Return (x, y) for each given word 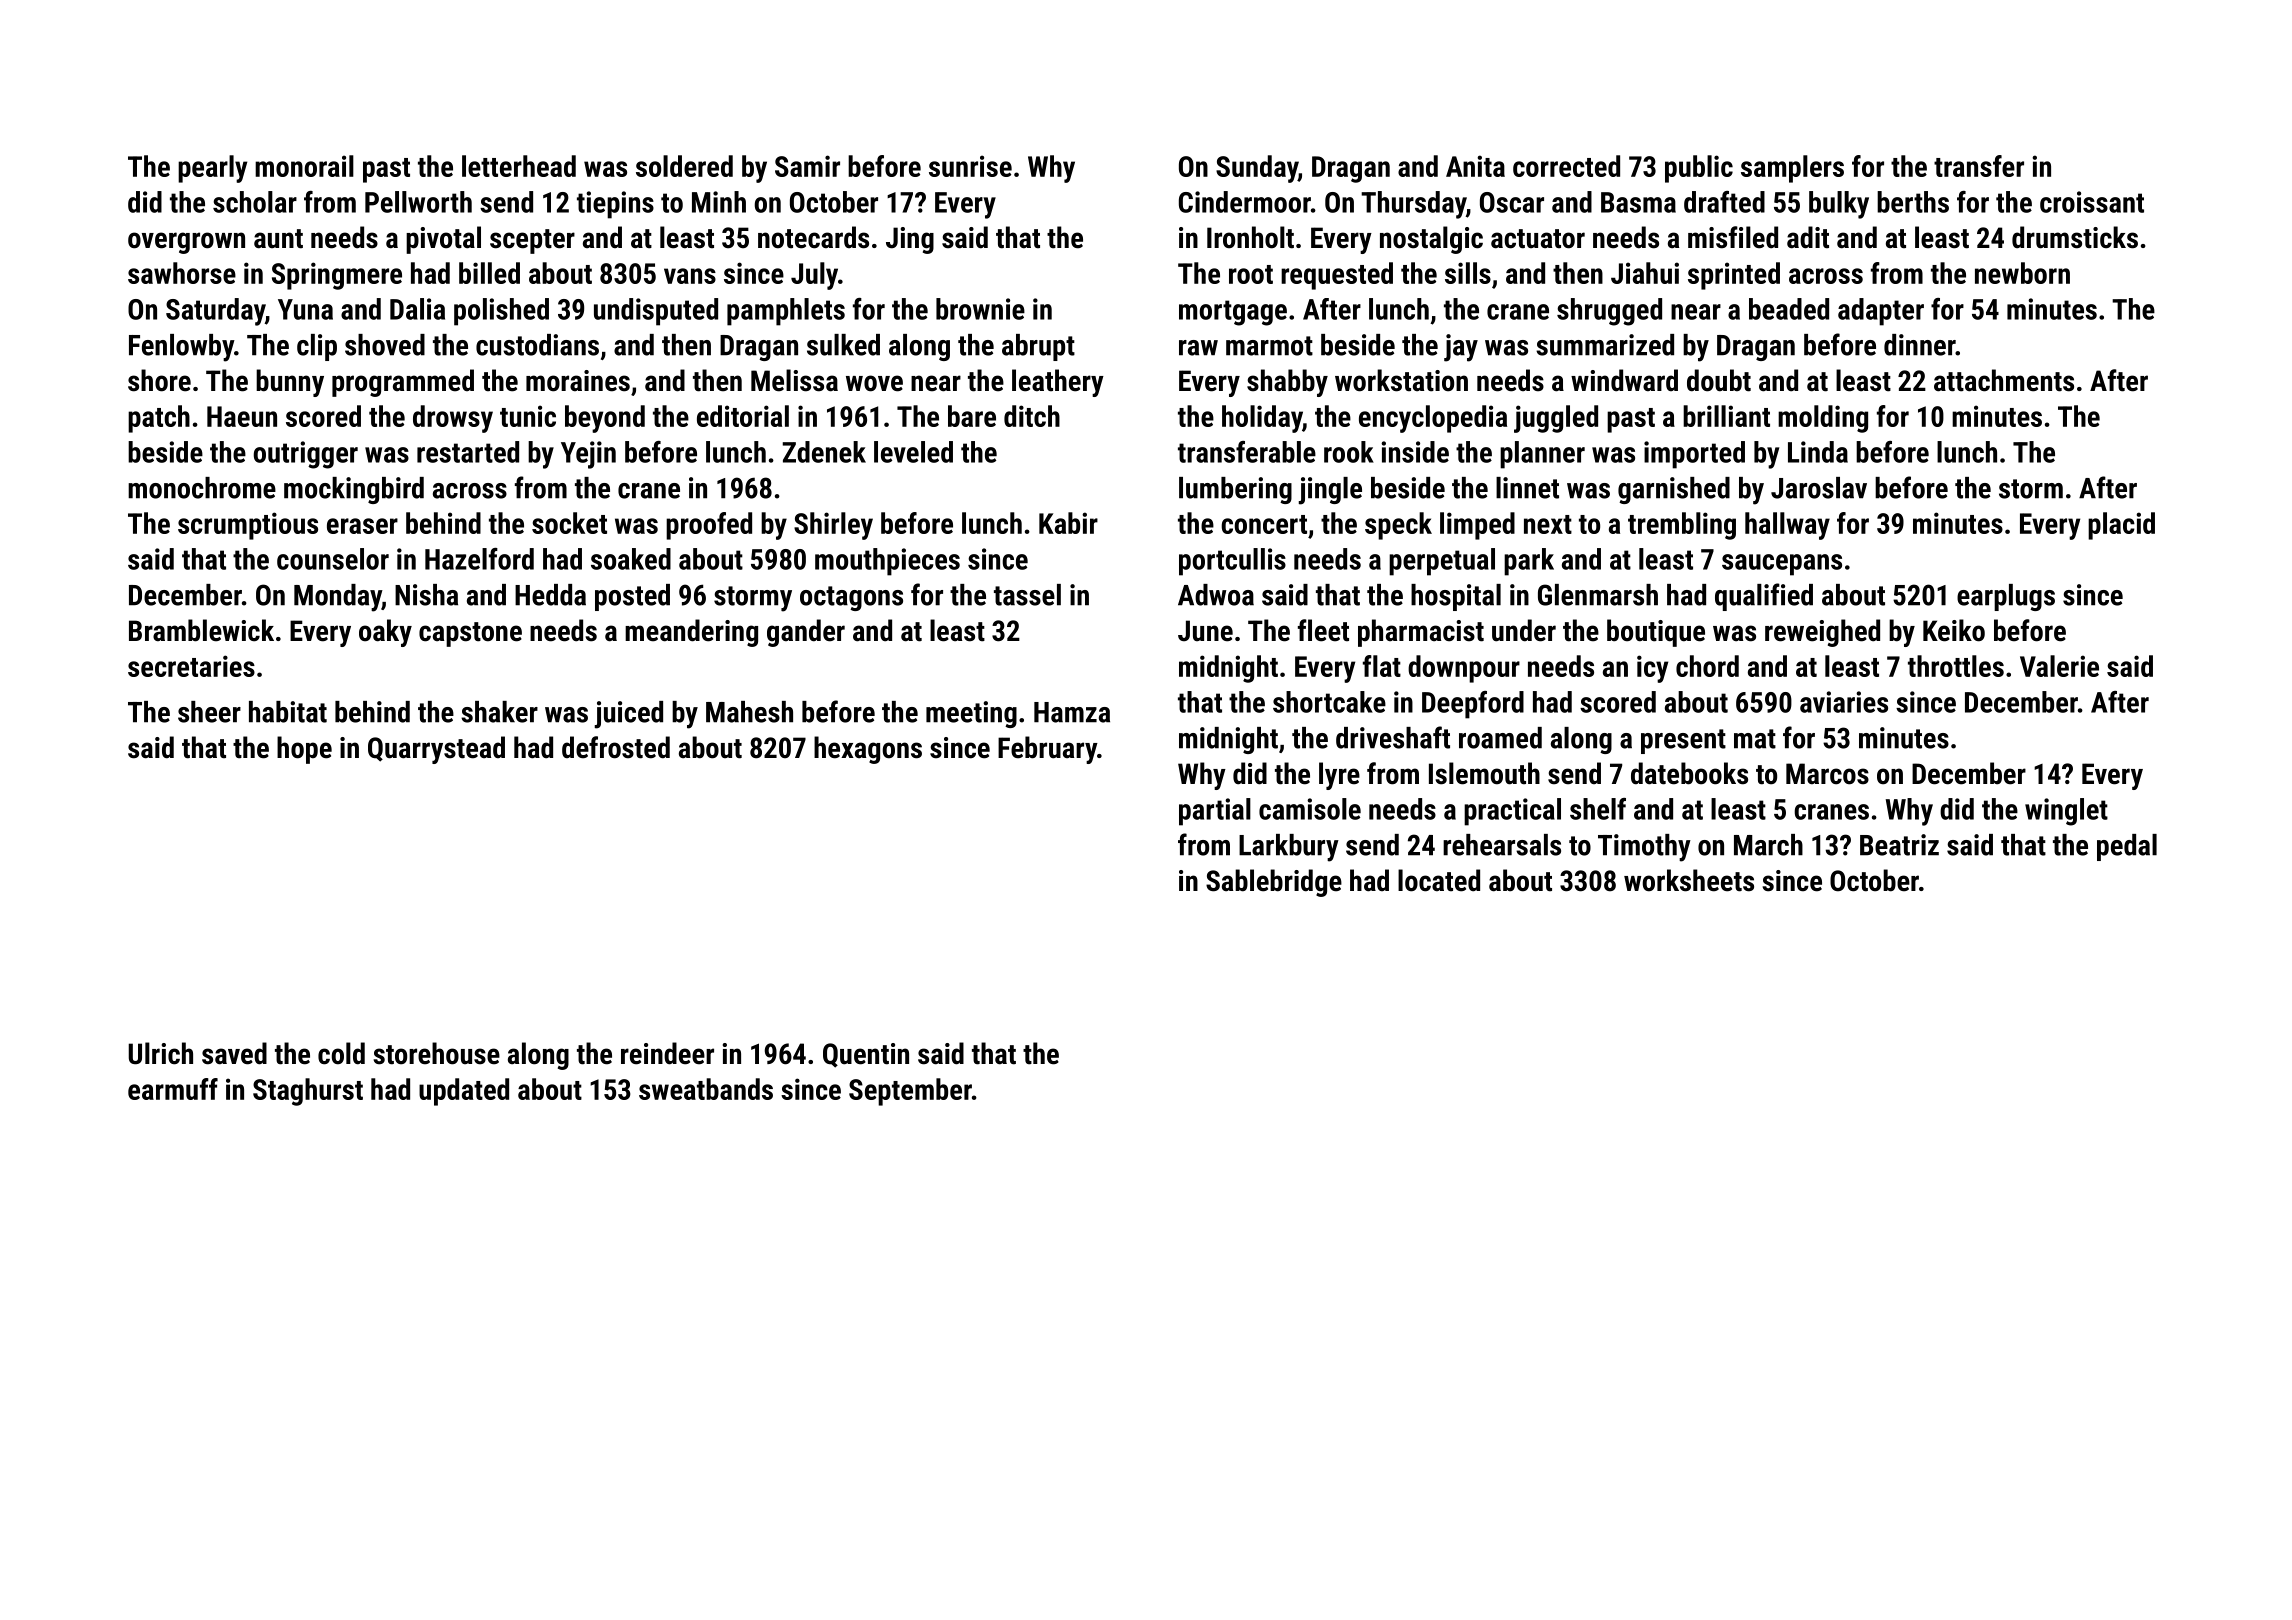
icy (1652, 669)
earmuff (173, 1089)
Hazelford (479, 559)
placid (2121, 526)
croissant (2092, 202)
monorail (304, 166)
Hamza (1072, 712)
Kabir (1068, 523)
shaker (499, 712)
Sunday (1257, 169)
